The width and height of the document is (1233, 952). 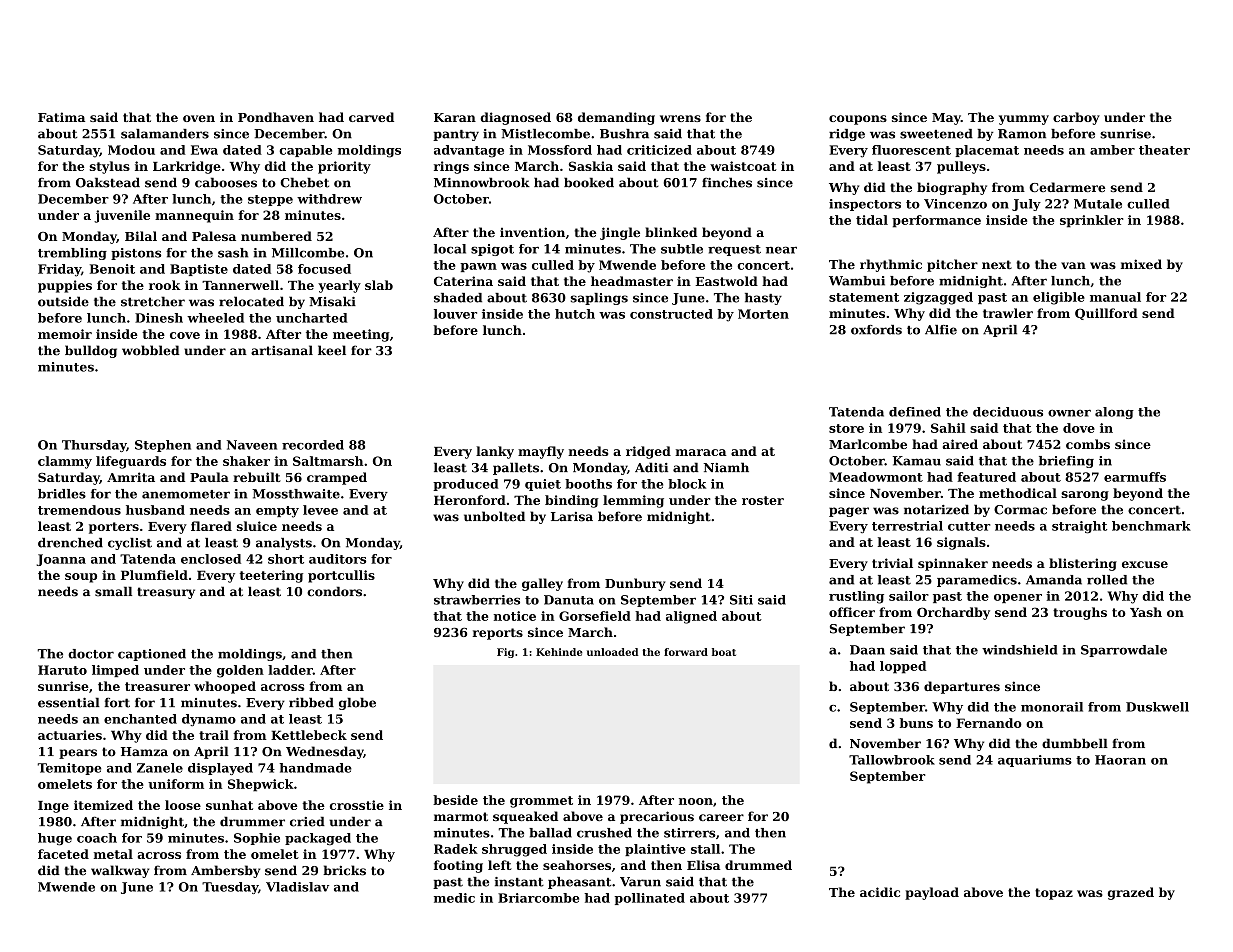 What do you see at coordinates (758, 865) in the document?
I see `drummed` at bounding box center [758, 865].
